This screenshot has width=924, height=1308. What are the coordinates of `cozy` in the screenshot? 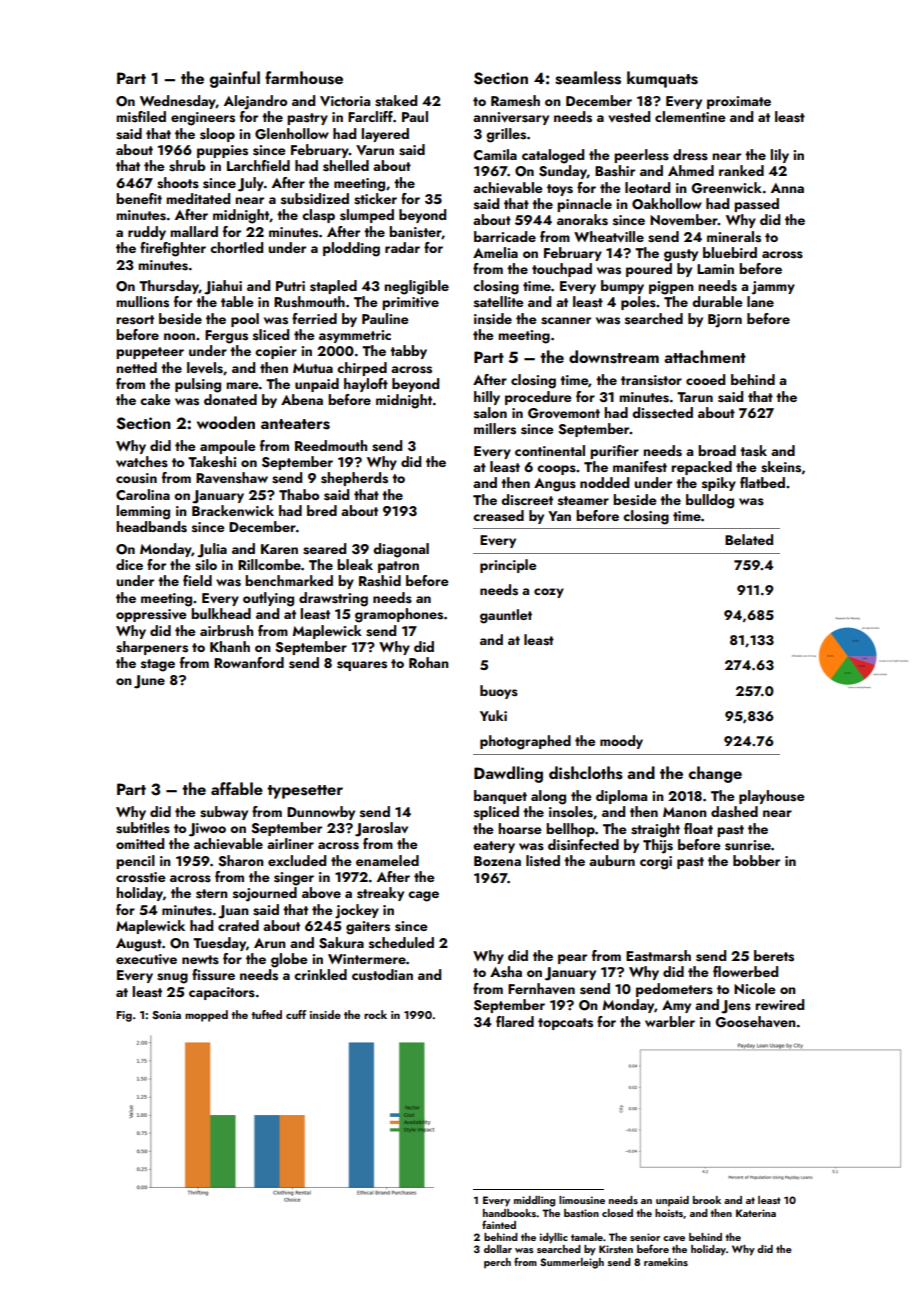 It's located at (549, 593).
